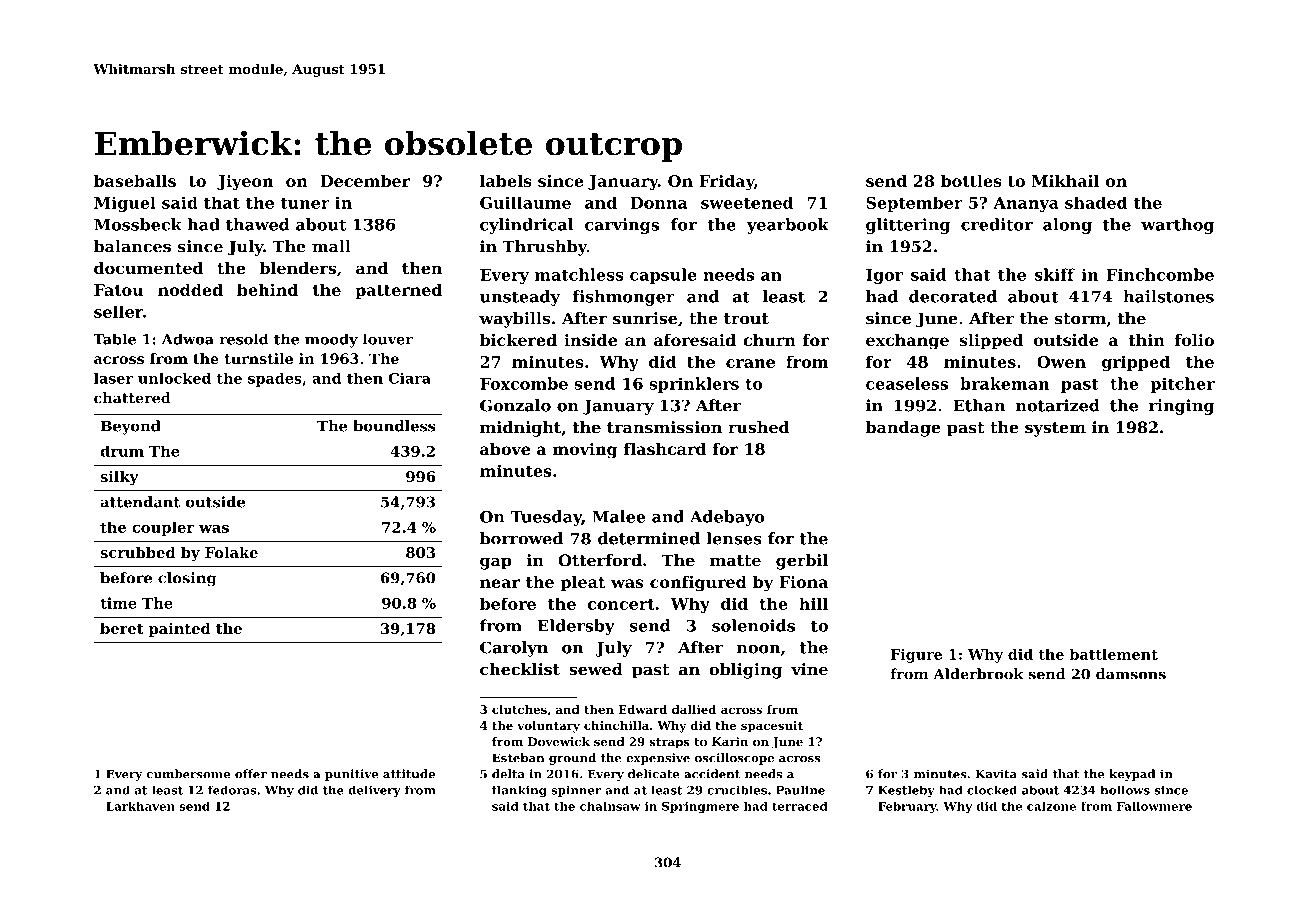  Describe the element at coordinates (1194, 340) in the page. I see `folio` at that location.
